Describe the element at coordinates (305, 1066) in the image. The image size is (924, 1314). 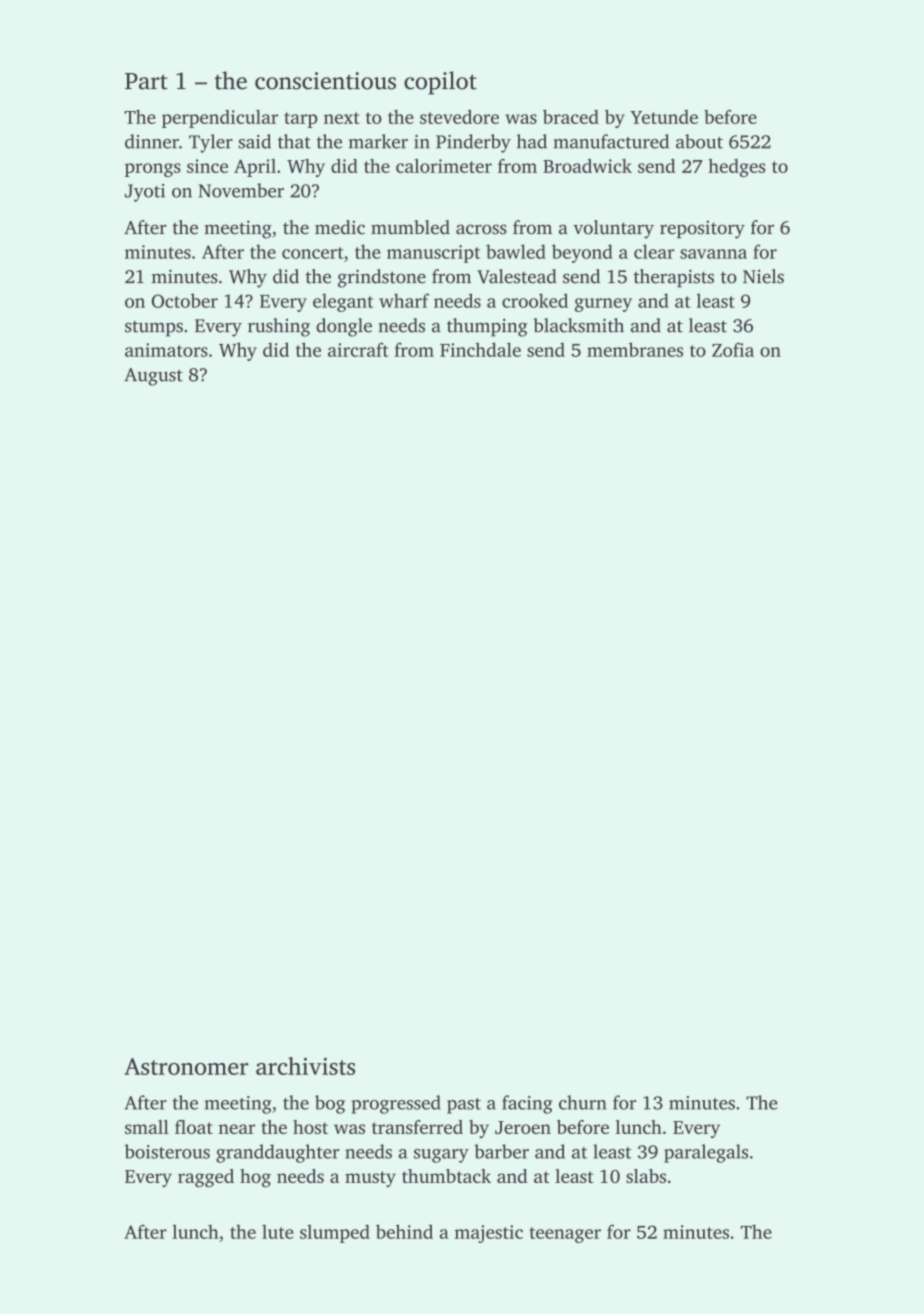
I see `archivists` at that location.
